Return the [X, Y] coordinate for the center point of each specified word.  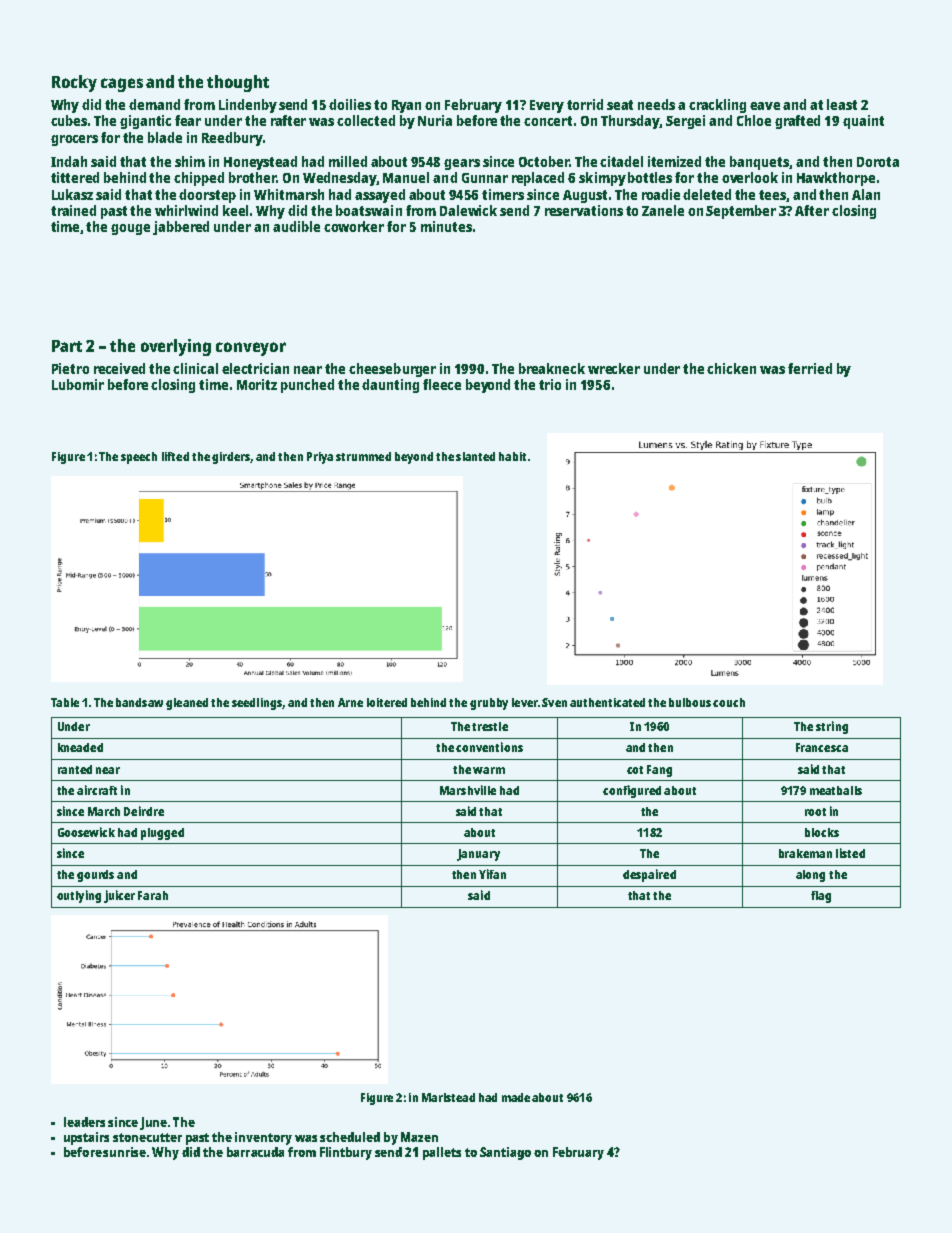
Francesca [822, 747]
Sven [554, 702]
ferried [810, 368]
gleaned [187, 704]
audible [296, 226]
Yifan [492, 874]
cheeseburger [392, 370]
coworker [354, 226]
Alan [866, 194]
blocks [822, 832]
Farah [153, 895]
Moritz [257, 384]
